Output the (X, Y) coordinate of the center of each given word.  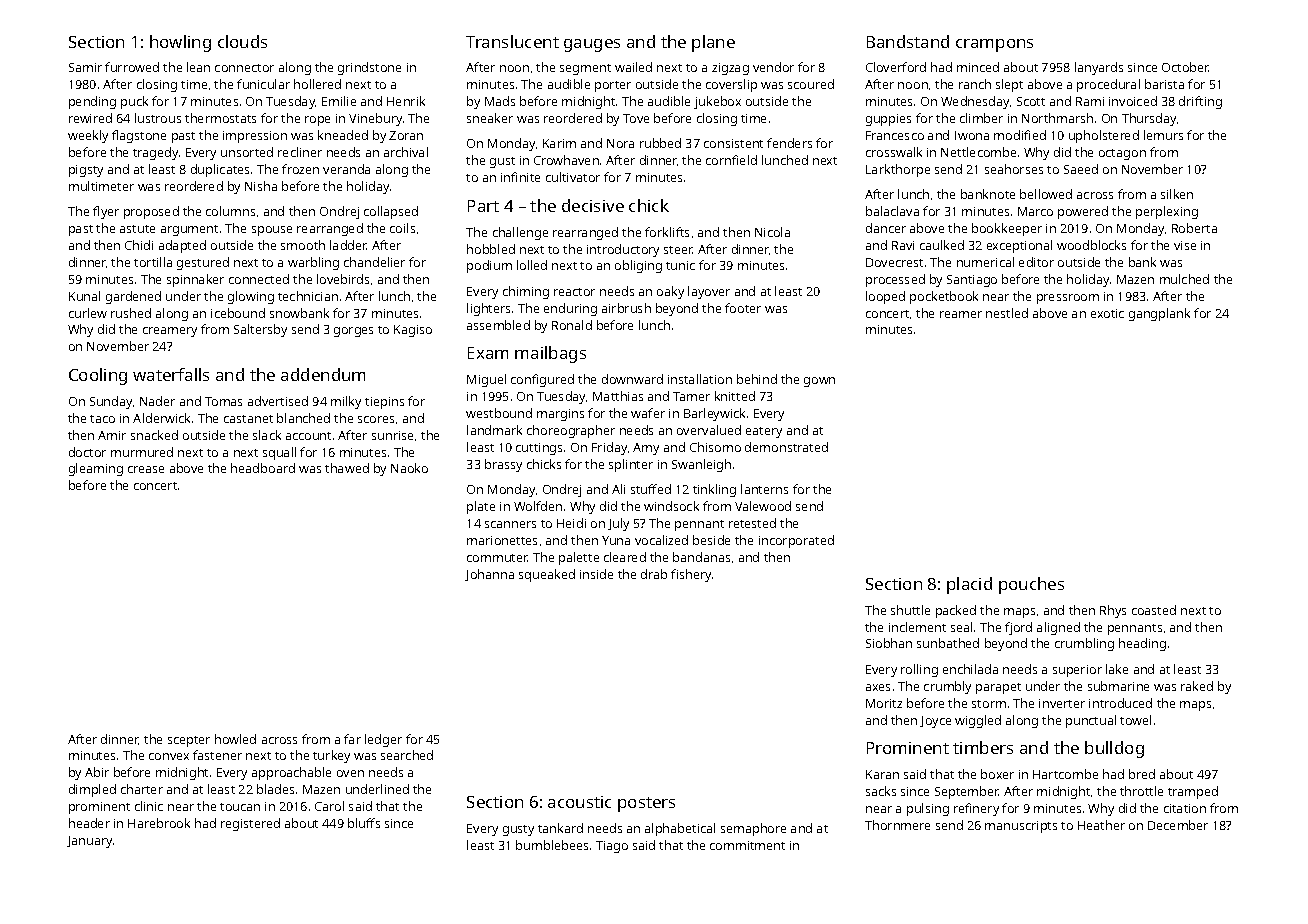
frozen (300, 169)
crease (146, 469)
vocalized (661, 540)
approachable (291, 773)
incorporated (796, 541)
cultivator (573, 177)
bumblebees (552, 845)
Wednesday (975, 102)
